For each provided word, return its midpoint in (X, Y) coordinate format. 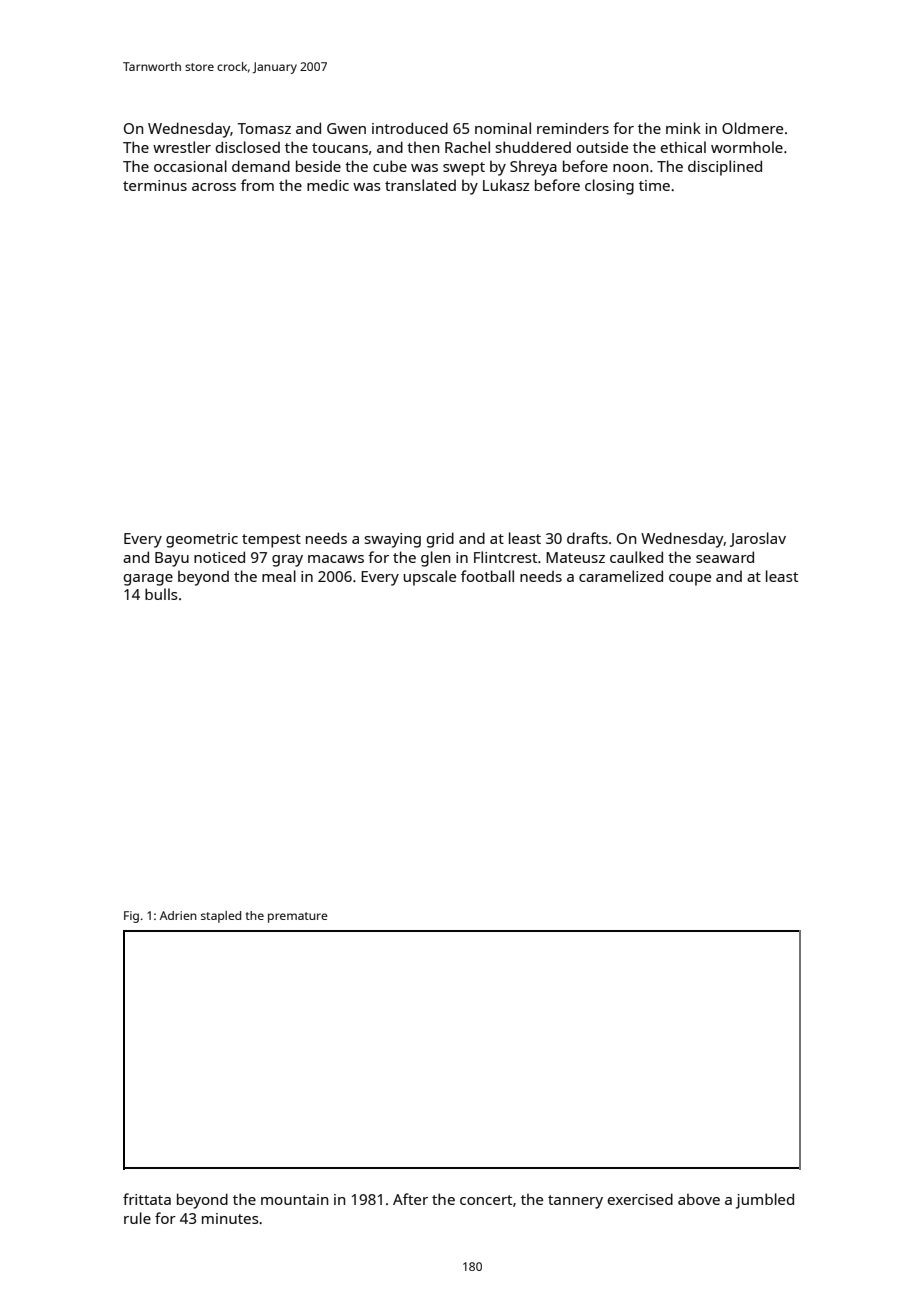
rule (137, 1218)
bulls (161, 594)
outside (602, 147)
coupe (690, 580)
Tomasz (264, 128)
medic (328, 185)
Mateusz (575, 557)
